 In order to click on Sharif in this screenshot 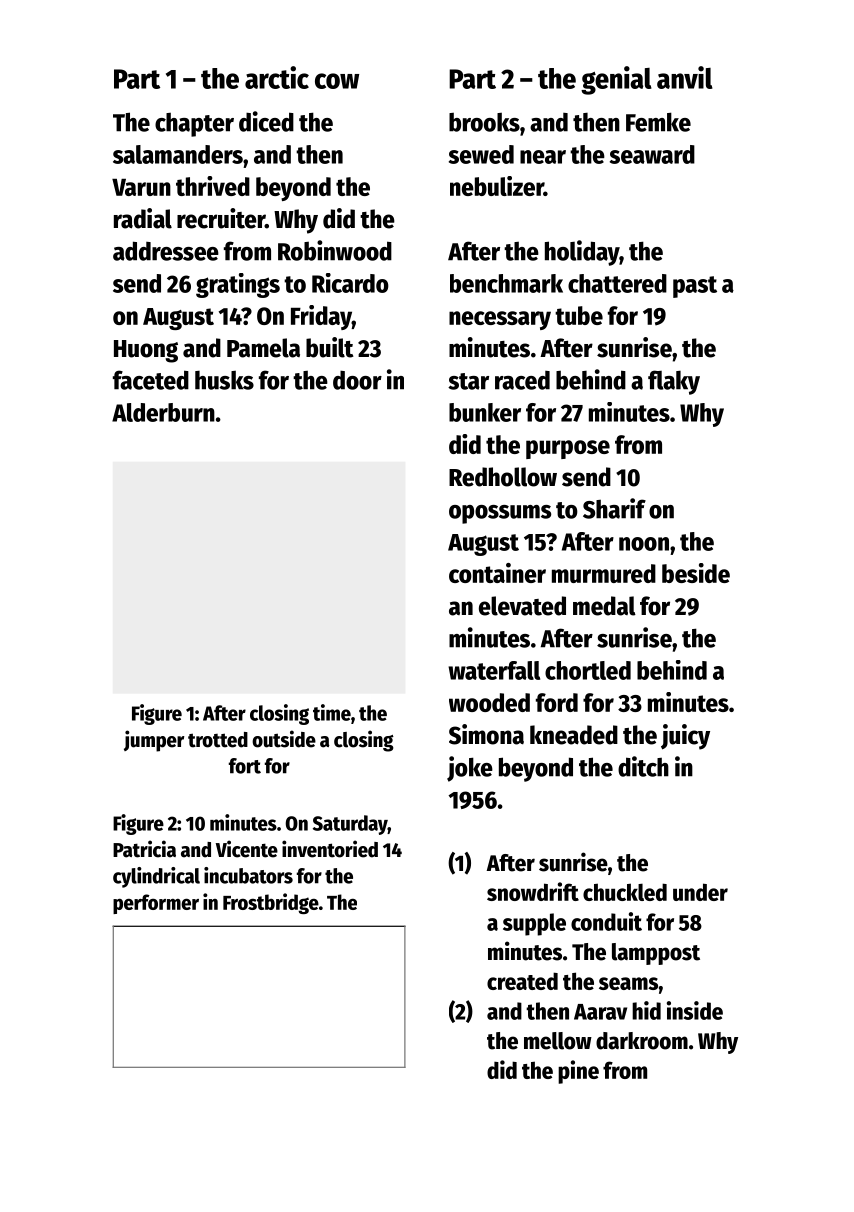, I will do `click(614, 508)`.
